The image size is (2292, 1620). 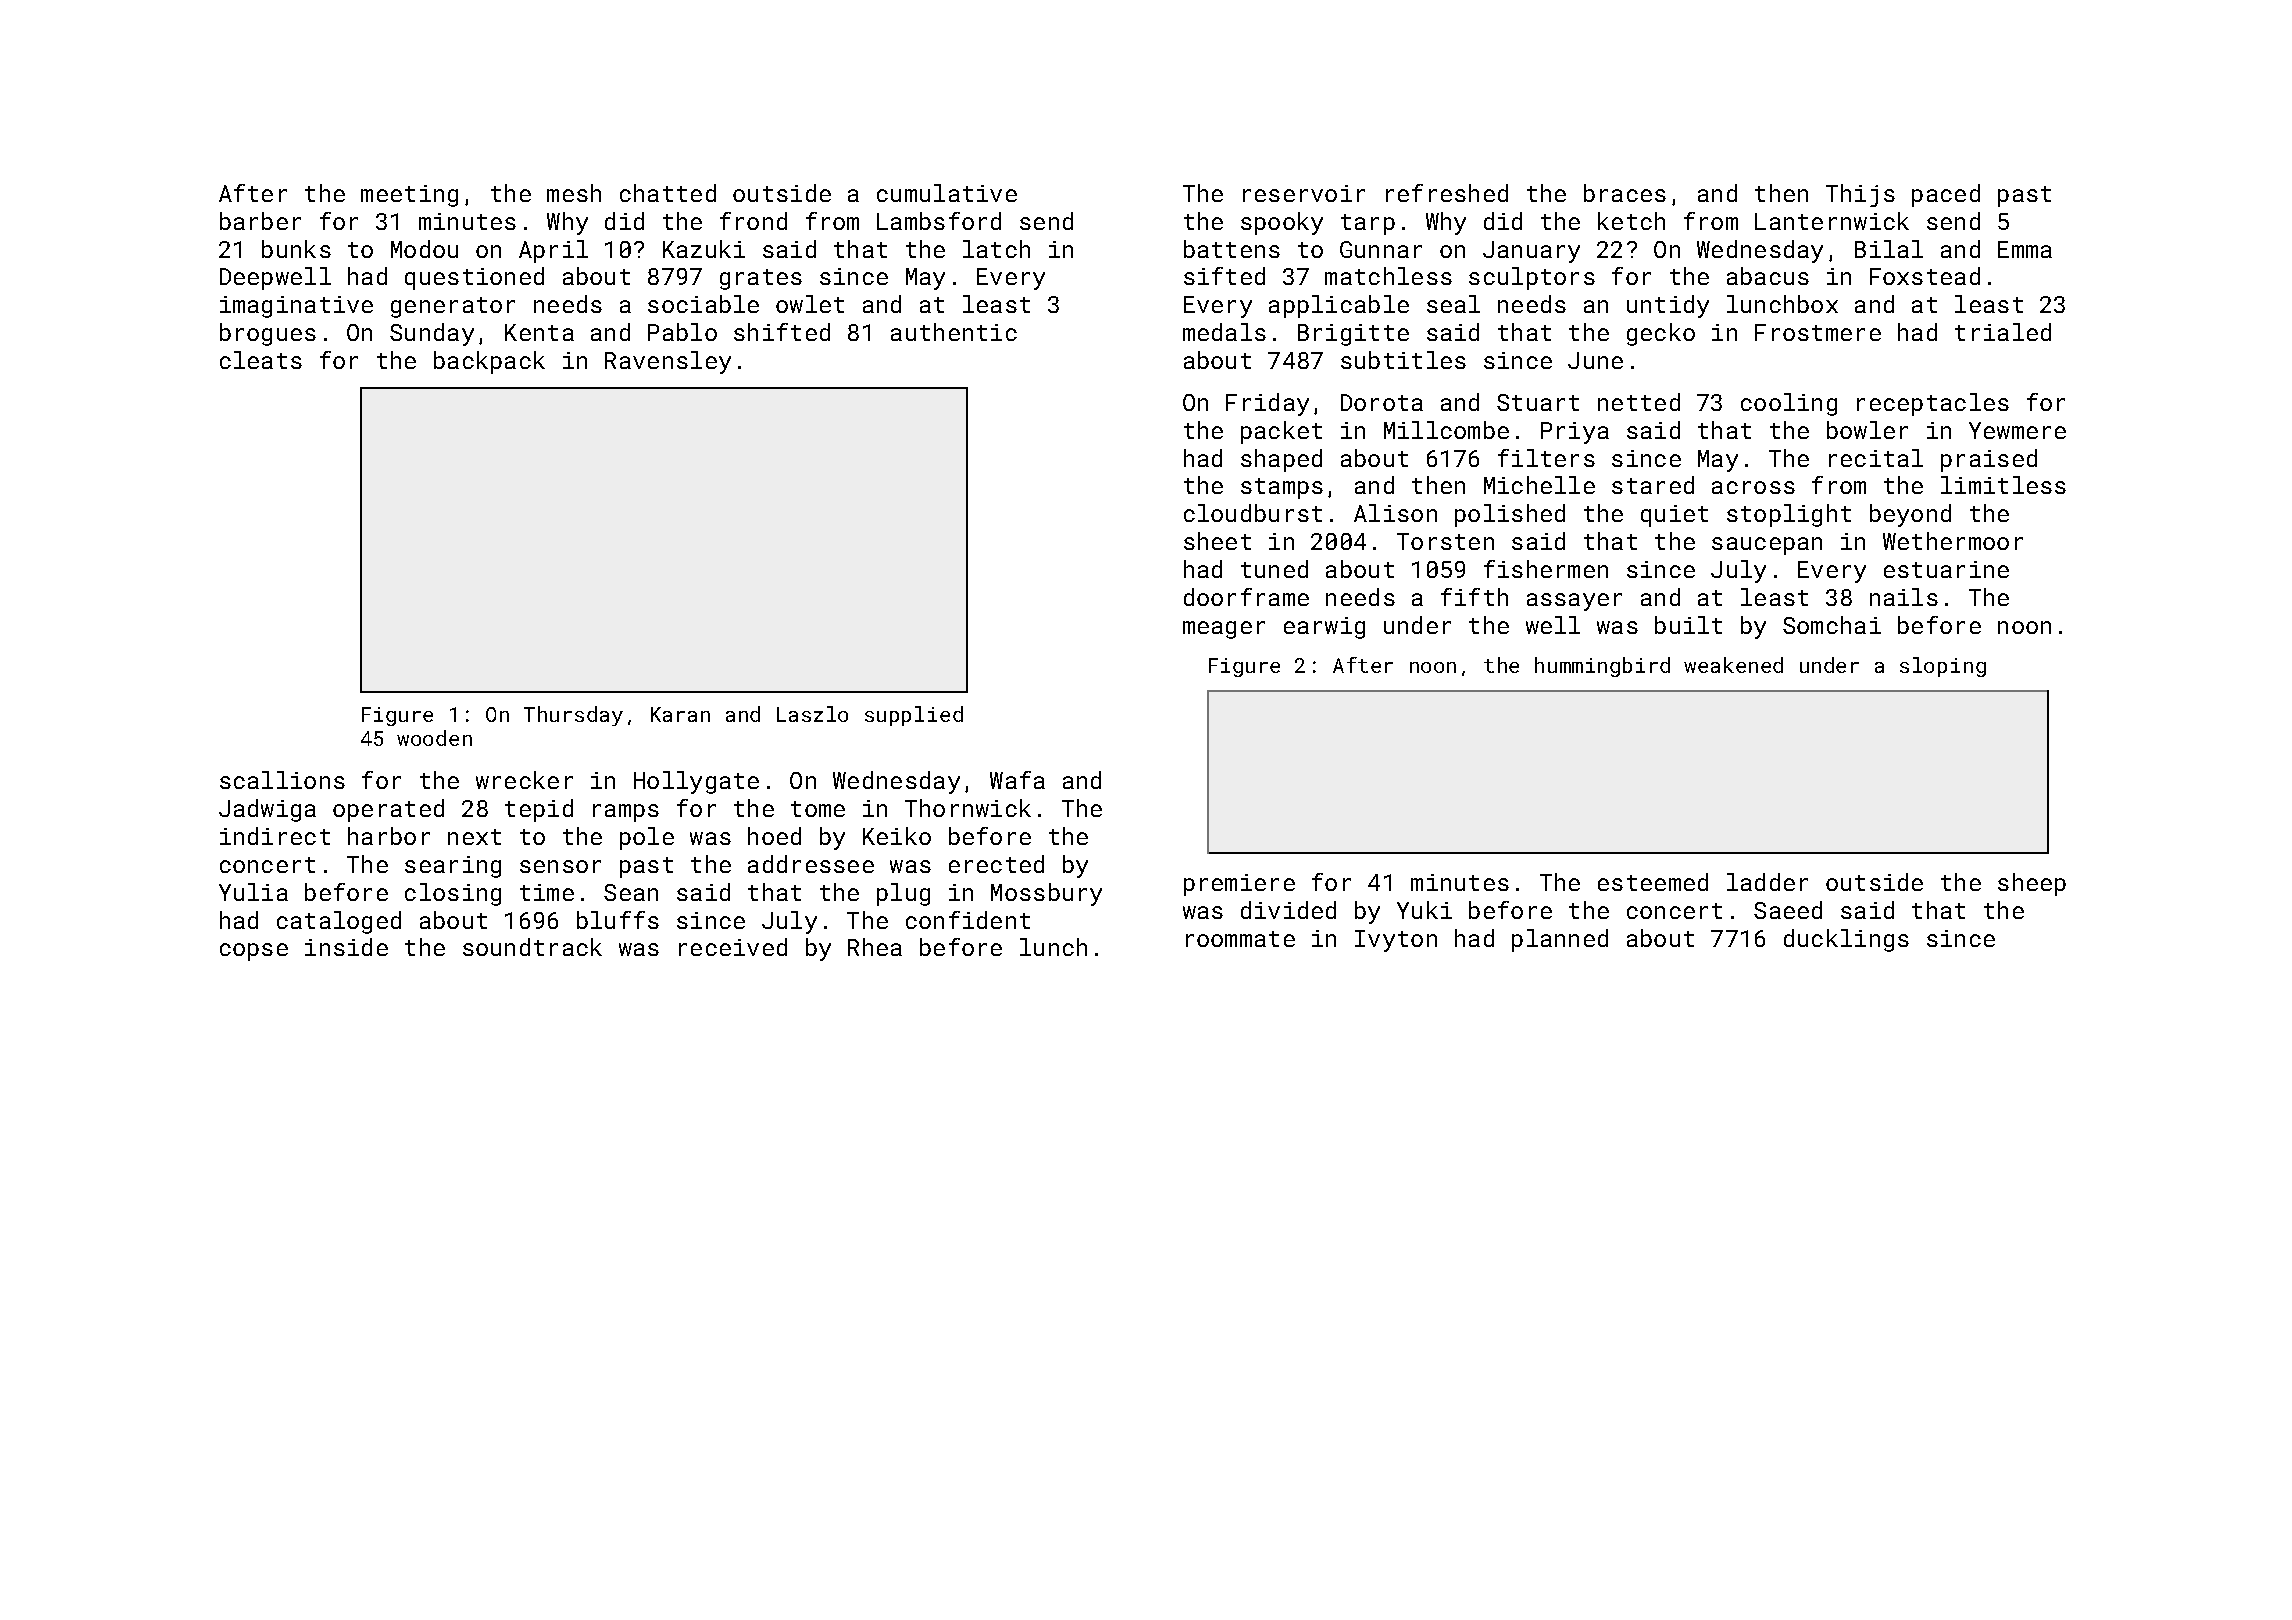 I want to click on hummingbird, so click(x=1602, y=667).
